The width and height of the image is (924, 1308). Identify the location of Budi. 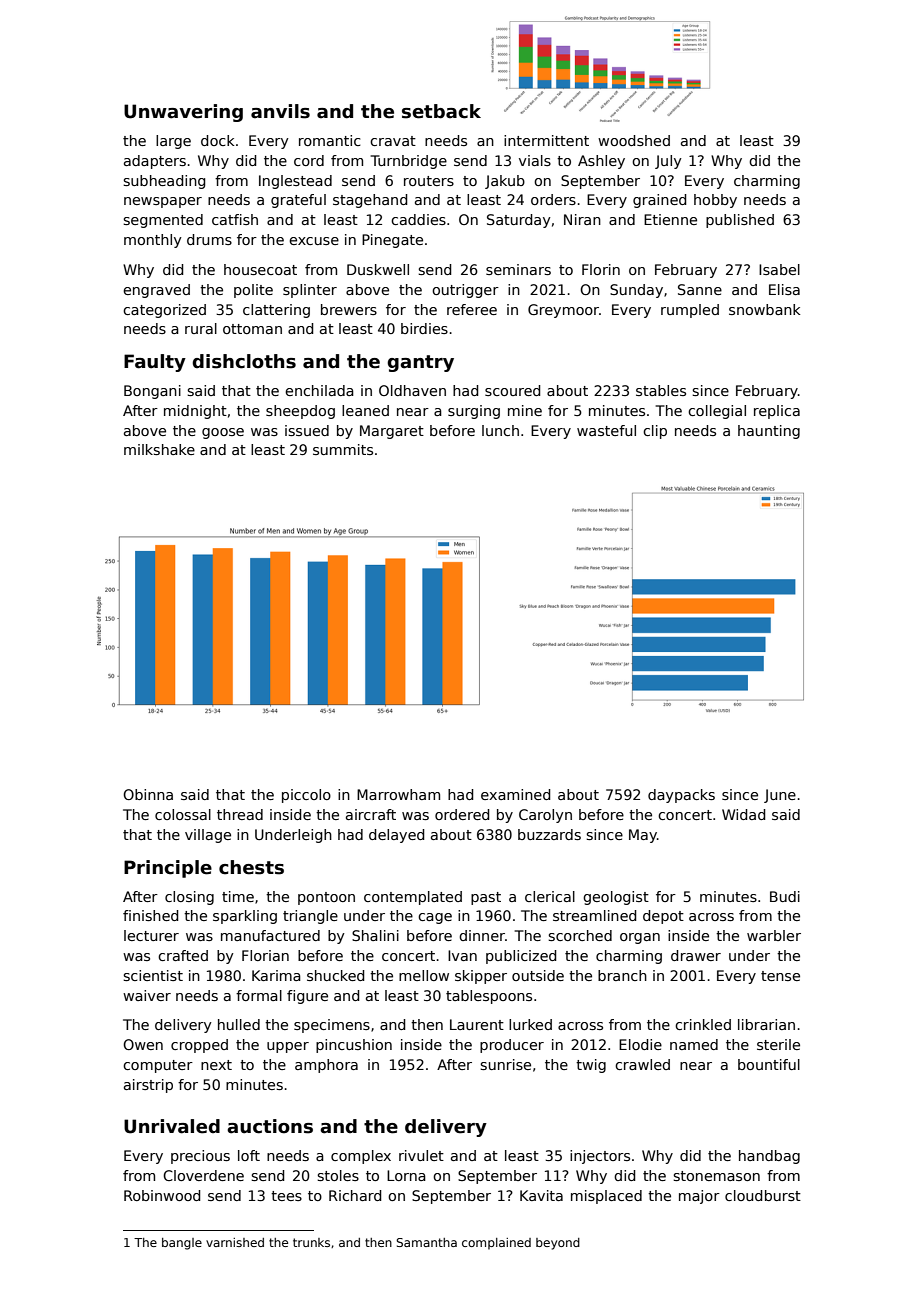
(785, 896).
